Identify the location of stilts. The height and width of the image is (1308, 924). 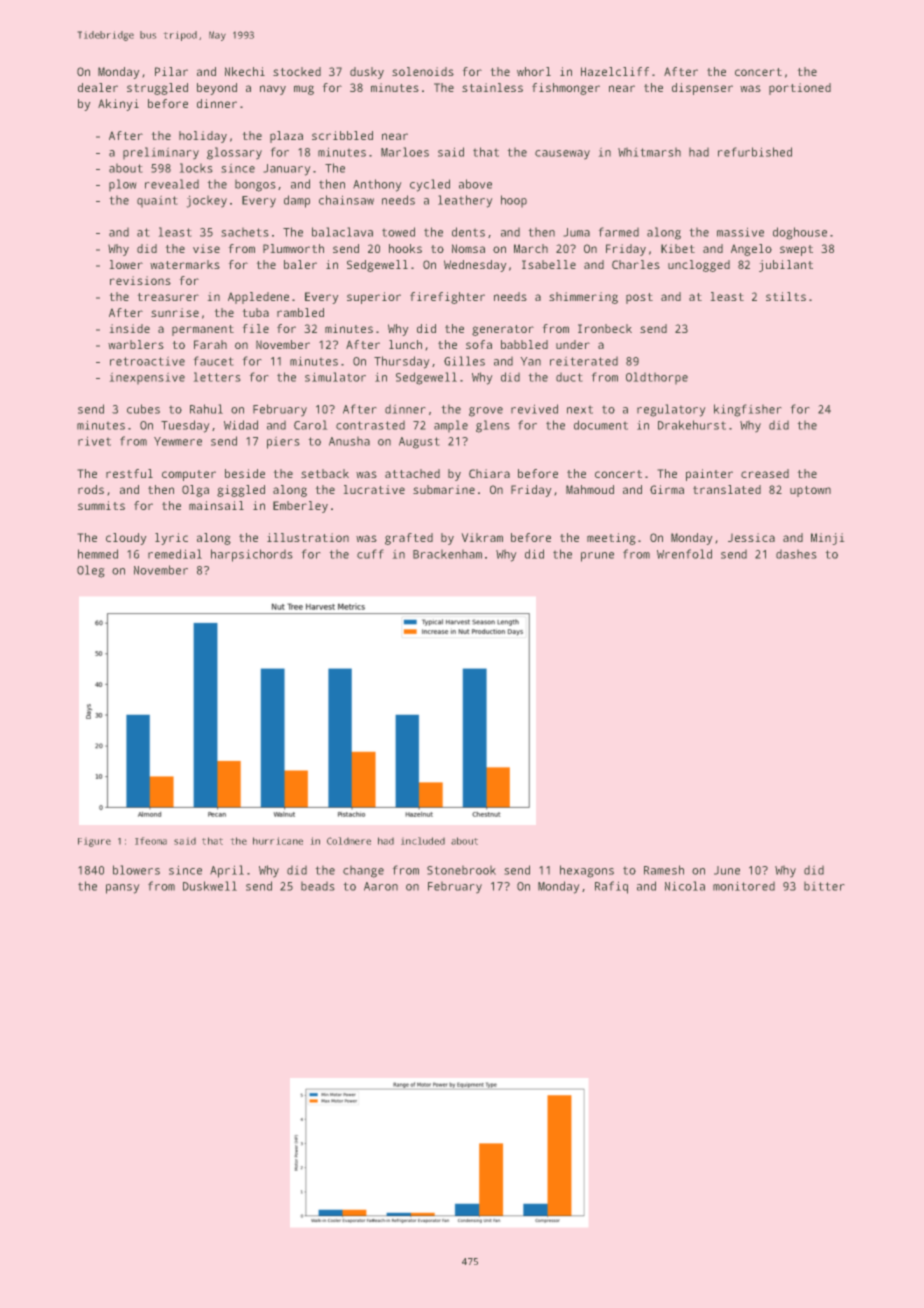
(786, 296).
